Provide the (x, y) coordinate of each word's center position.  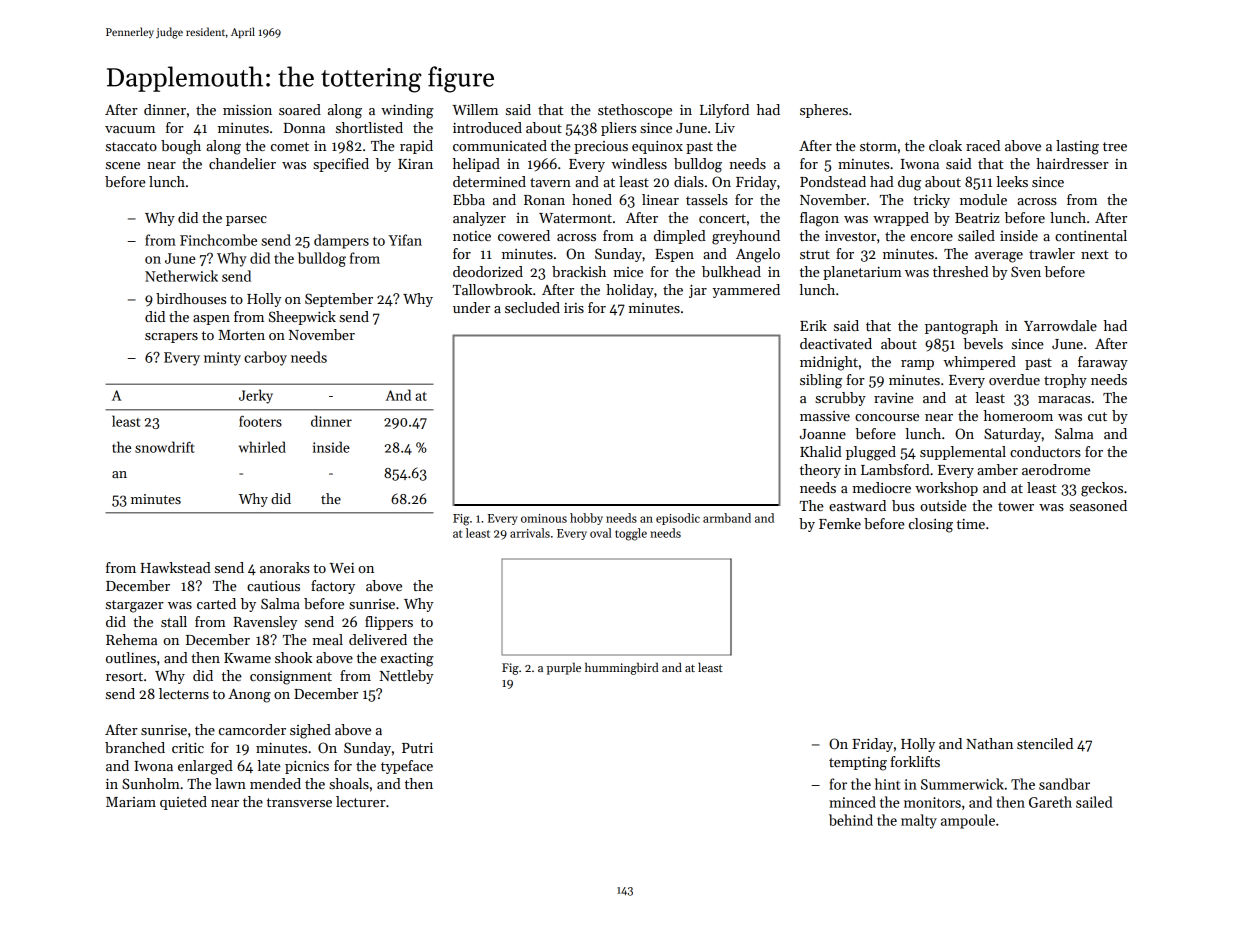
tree (1115, 146)
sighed (310, 731)
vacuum (130, 129)
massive (825, 416)
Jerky (256, 396)
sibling (821, 381)
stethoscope (635, 111)
